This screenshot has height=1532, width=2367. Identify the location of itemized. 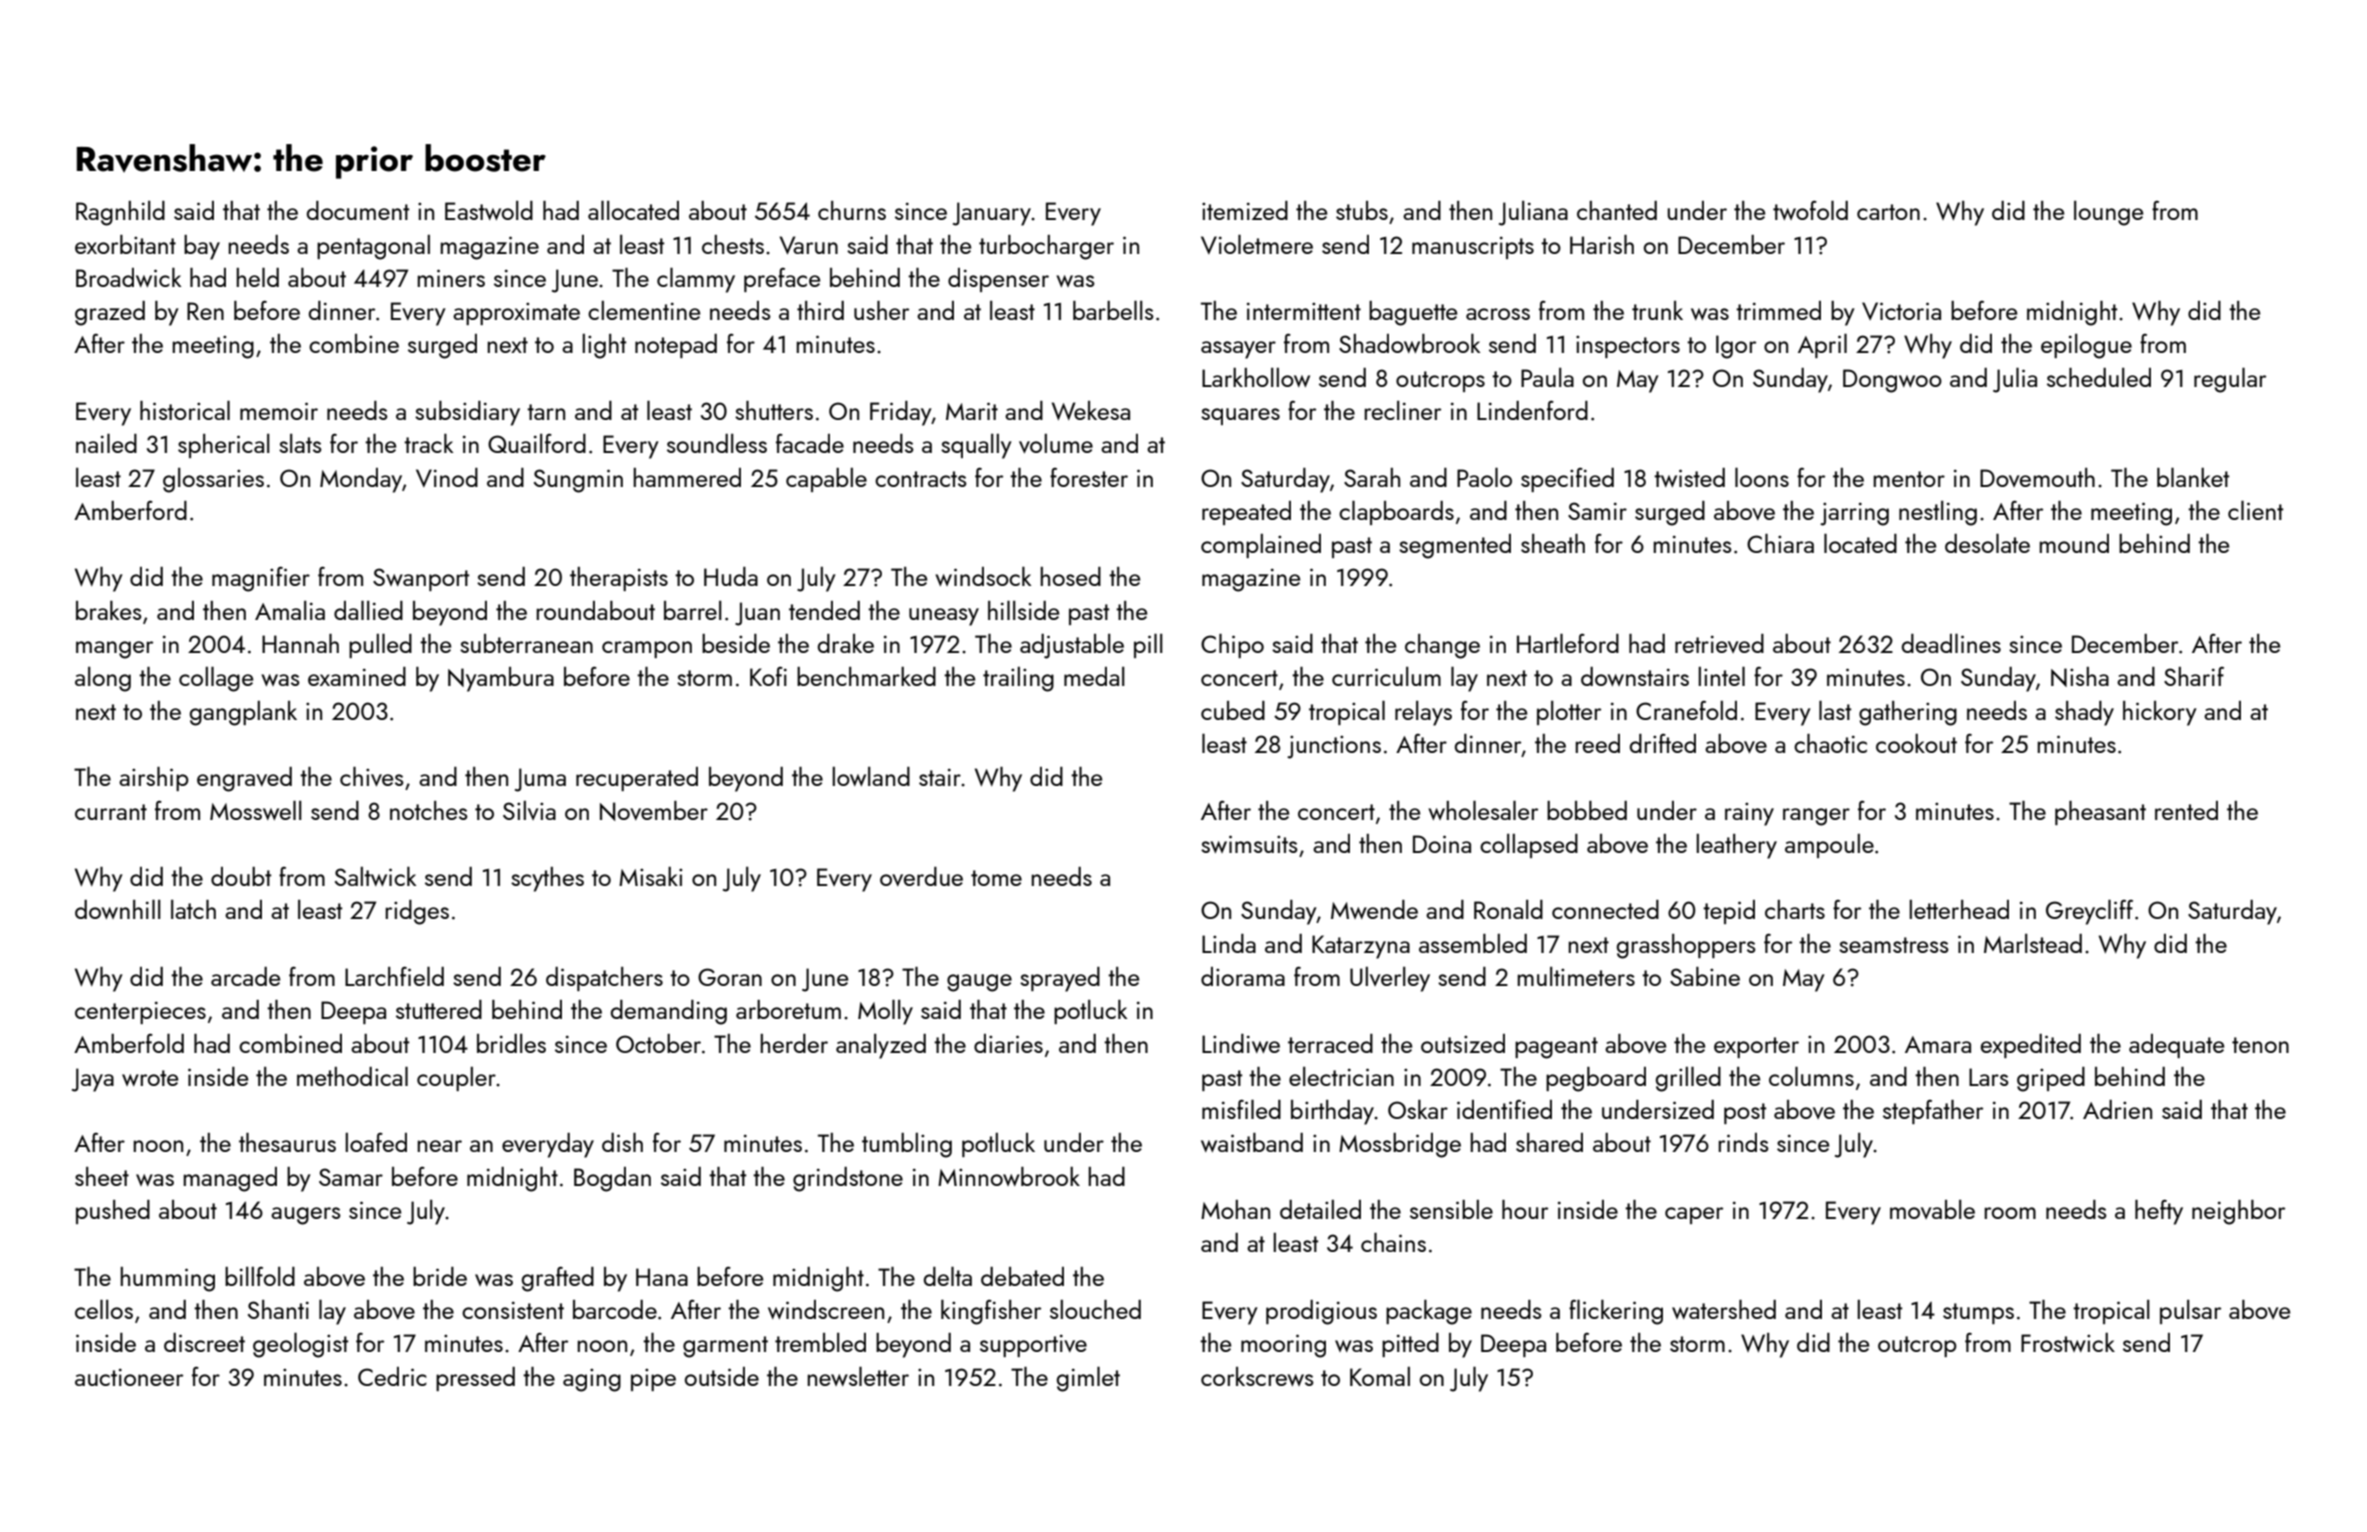
(1245, 210).
